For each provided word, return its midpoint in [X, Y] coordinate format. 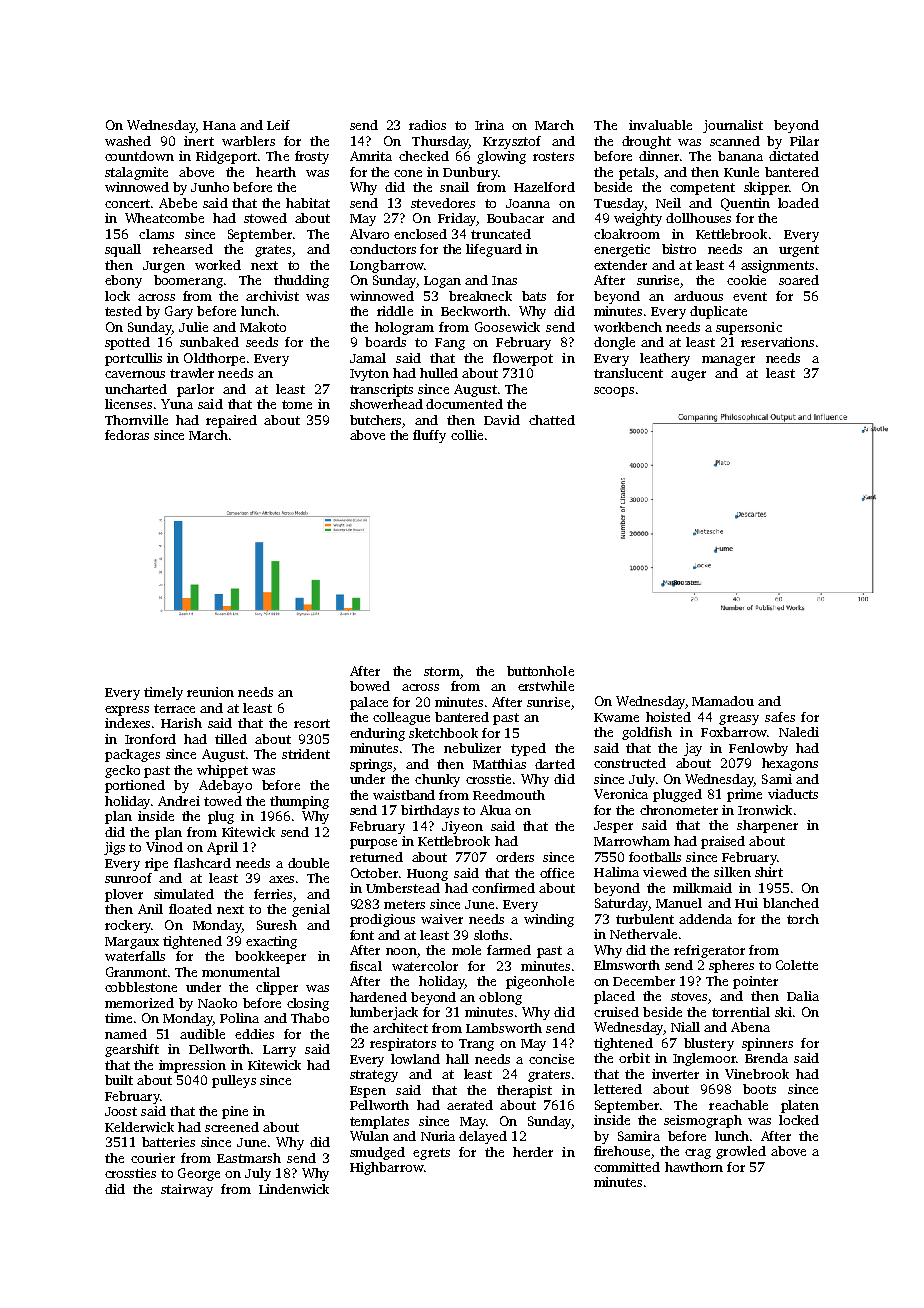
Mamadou [723, 701]
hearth [276, 172]
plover [124, 895]
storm [442, 671]
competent [702, 189]
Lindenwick [294, 1189]
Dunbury [470, 173]
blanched [791, 903]
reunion [210, 692]
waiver [442, 919]
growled [741, 1152]
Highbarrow [386, 1168]
